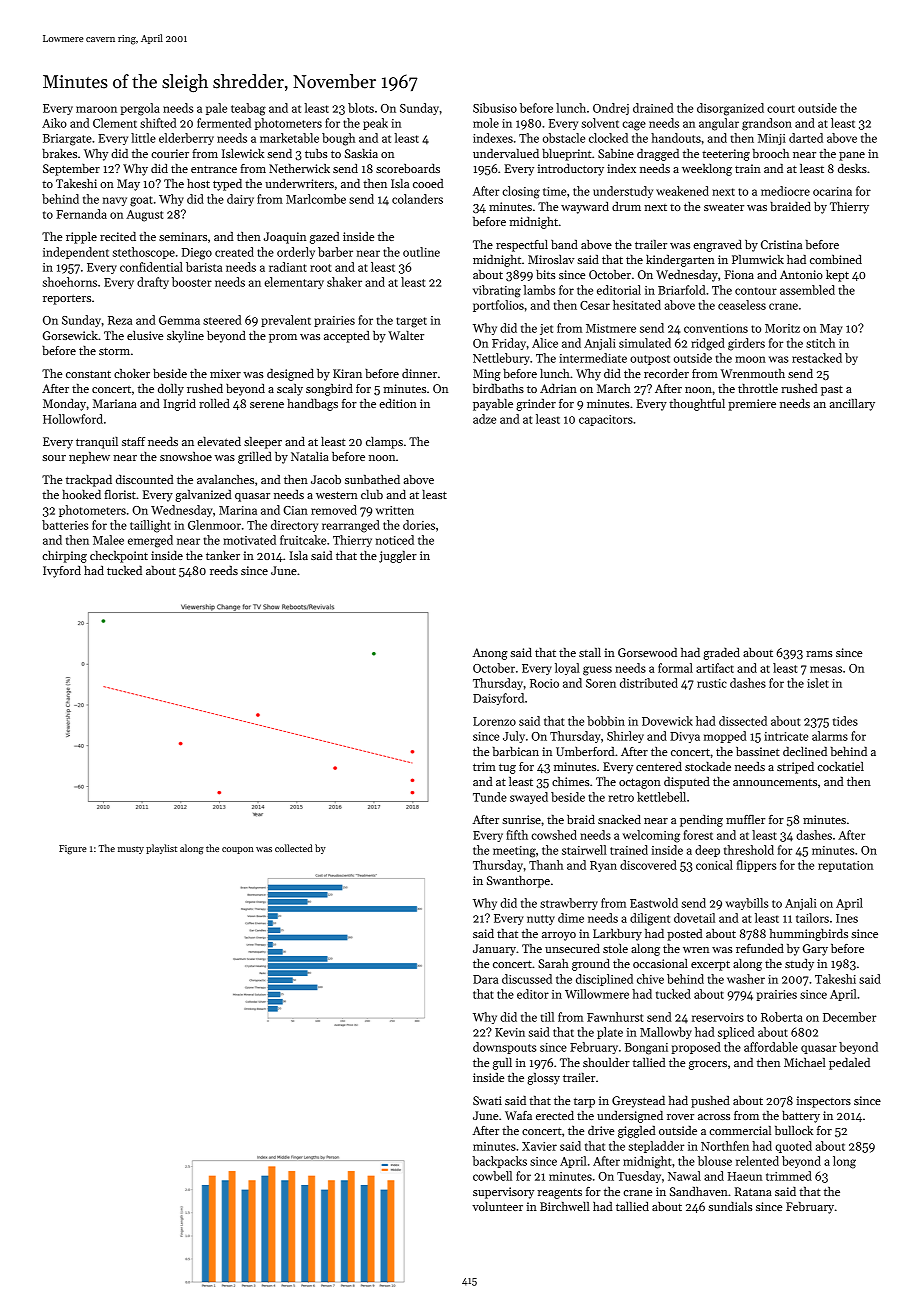 This screenshot has height=1308, width=924. Describe the element at coordinates (73, 850) in the screenshot. I see `Figure` at that location.
